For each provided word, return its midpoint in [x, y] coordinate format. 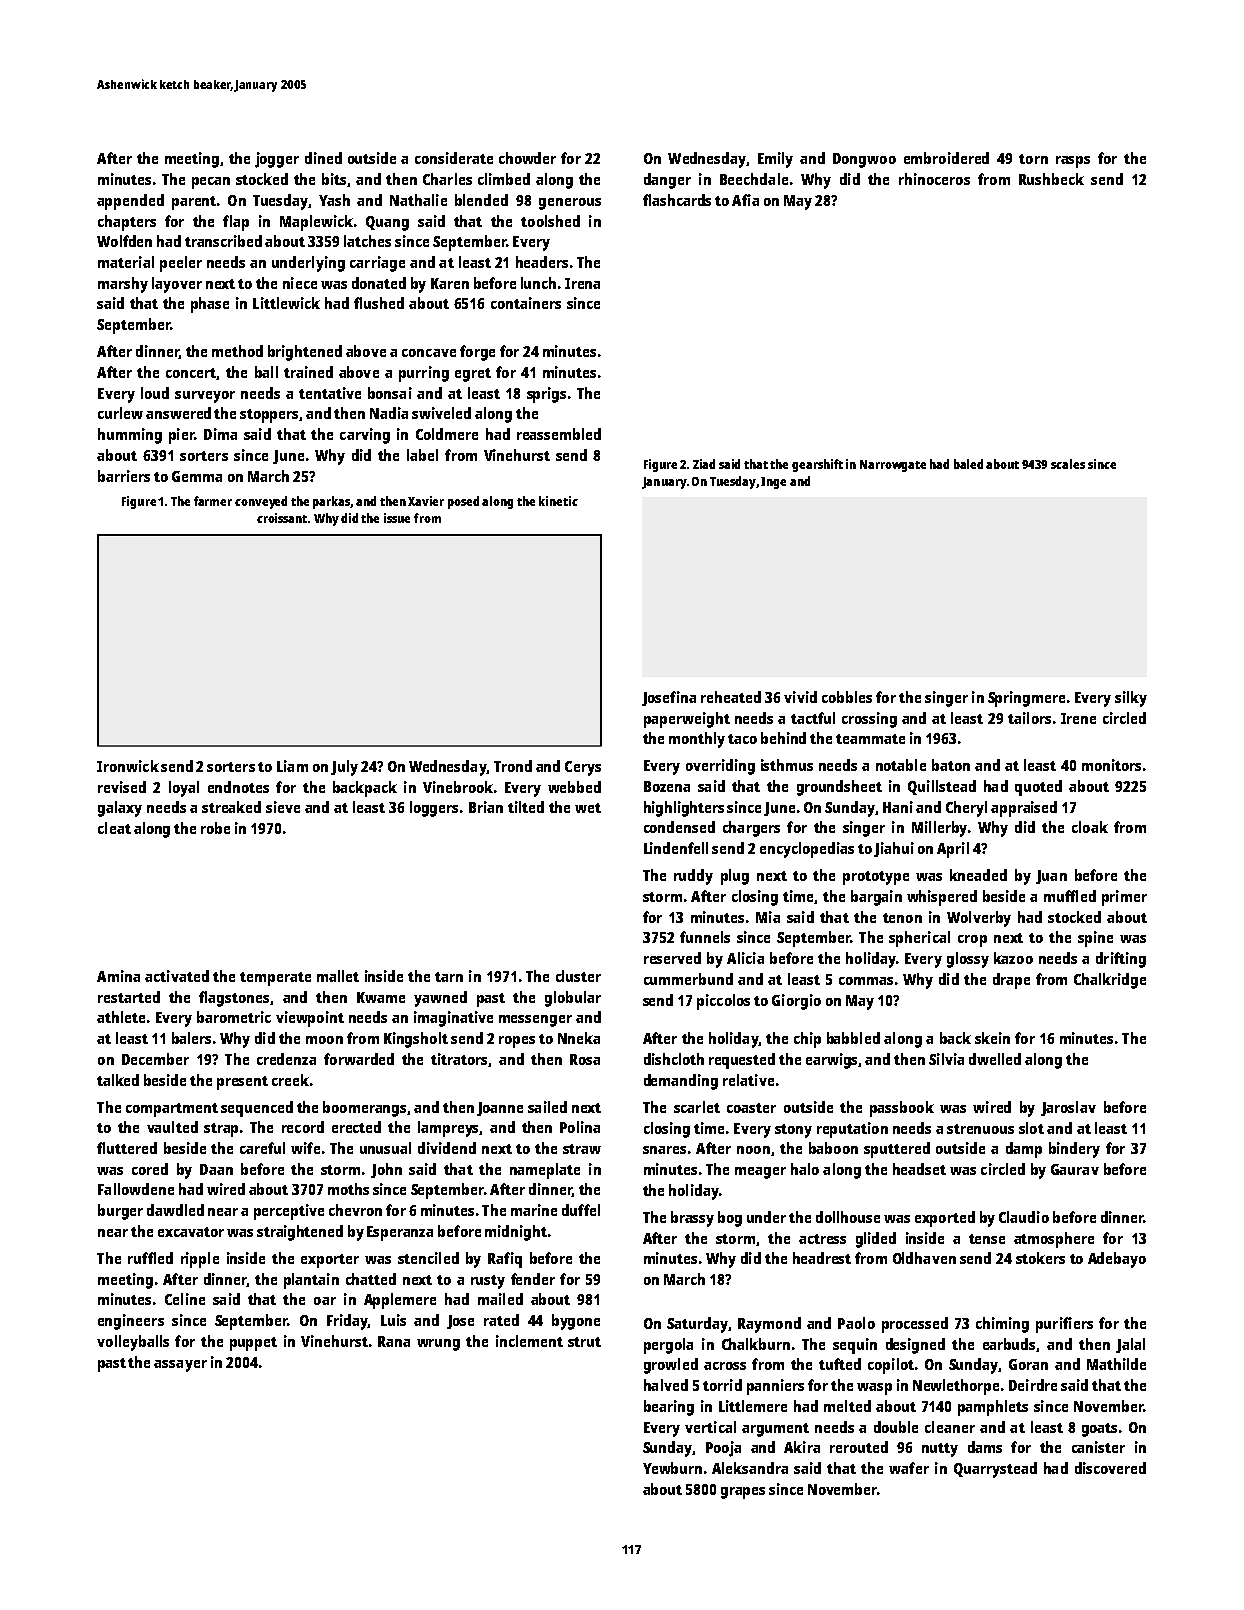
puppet [253, 1344]
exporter [330, 1261]
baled [968, 464]
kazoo [1013, 958]
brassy [692, 1219]
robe [215, 828]
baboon [833, 1148]
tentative [330, 393]
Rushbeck [1051, 179]
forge [477, 353]
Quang [387, 223]
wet [588, 808]
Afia [745, 200]
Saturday [697, 1325]
